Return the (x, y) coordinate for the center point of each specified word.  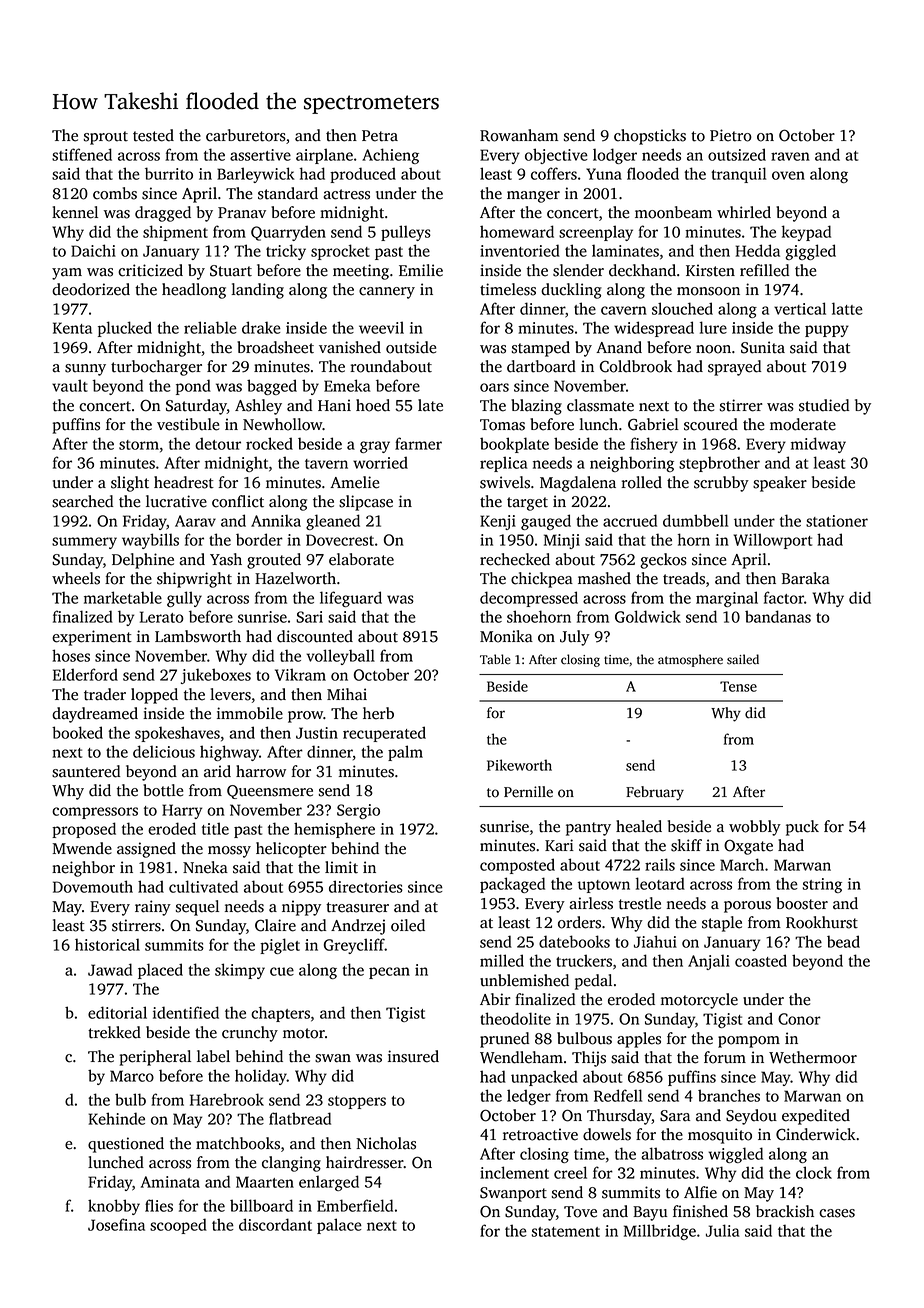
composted (517, 866)
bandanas (778, 616)
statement (566, 1232)
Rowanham (519, 135)
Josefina (116, 1224)
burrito (169, 173)
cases (837, 1213)
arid (217, 771)
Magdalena (578, 484)
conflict (238, 501)
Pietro (731, 135)
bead (843, 941)
